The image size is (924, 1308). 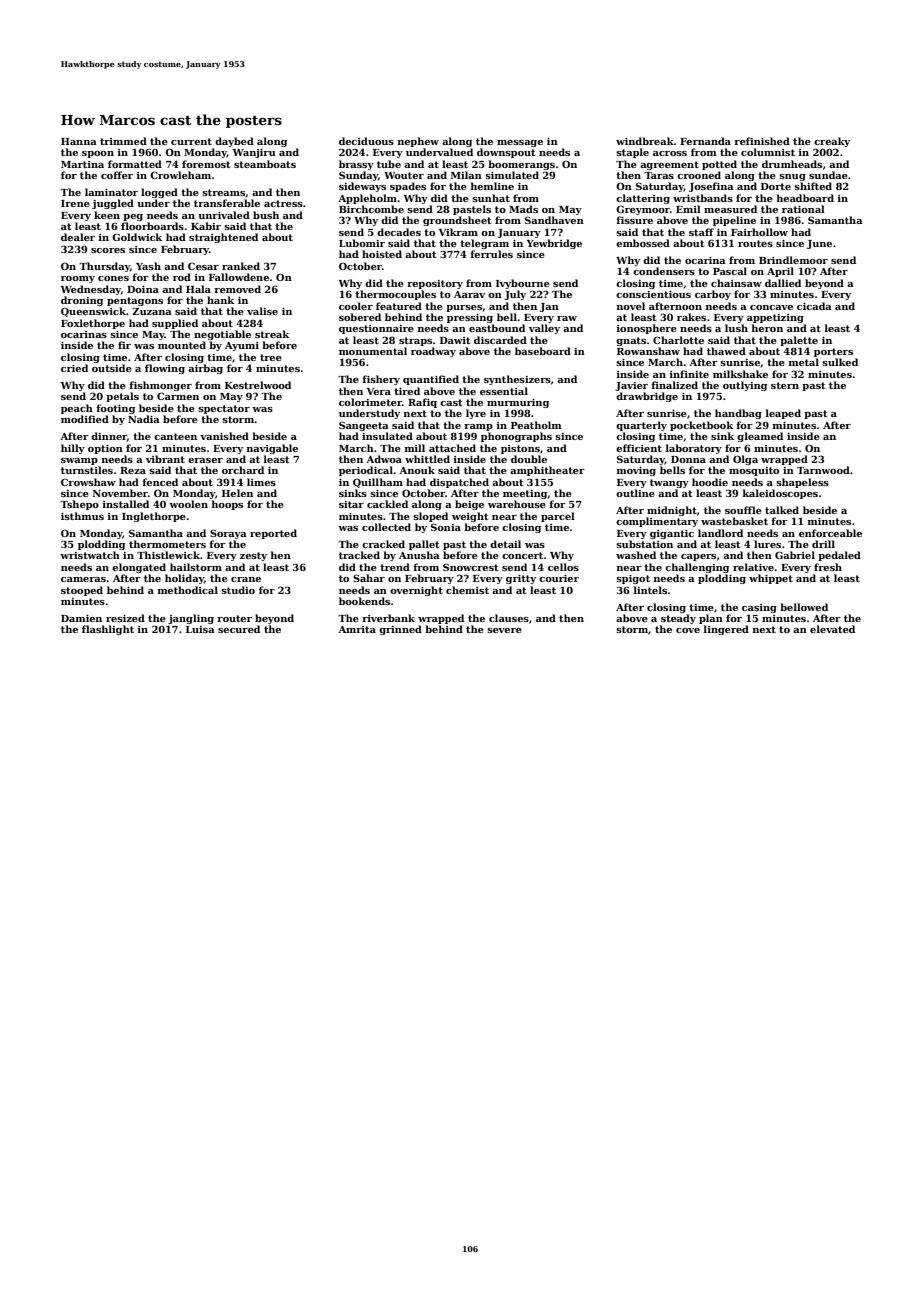 What do you see at coordinates (689, 374) in the screenshot?
I see `infinite` at bounding box center [689, 374].
